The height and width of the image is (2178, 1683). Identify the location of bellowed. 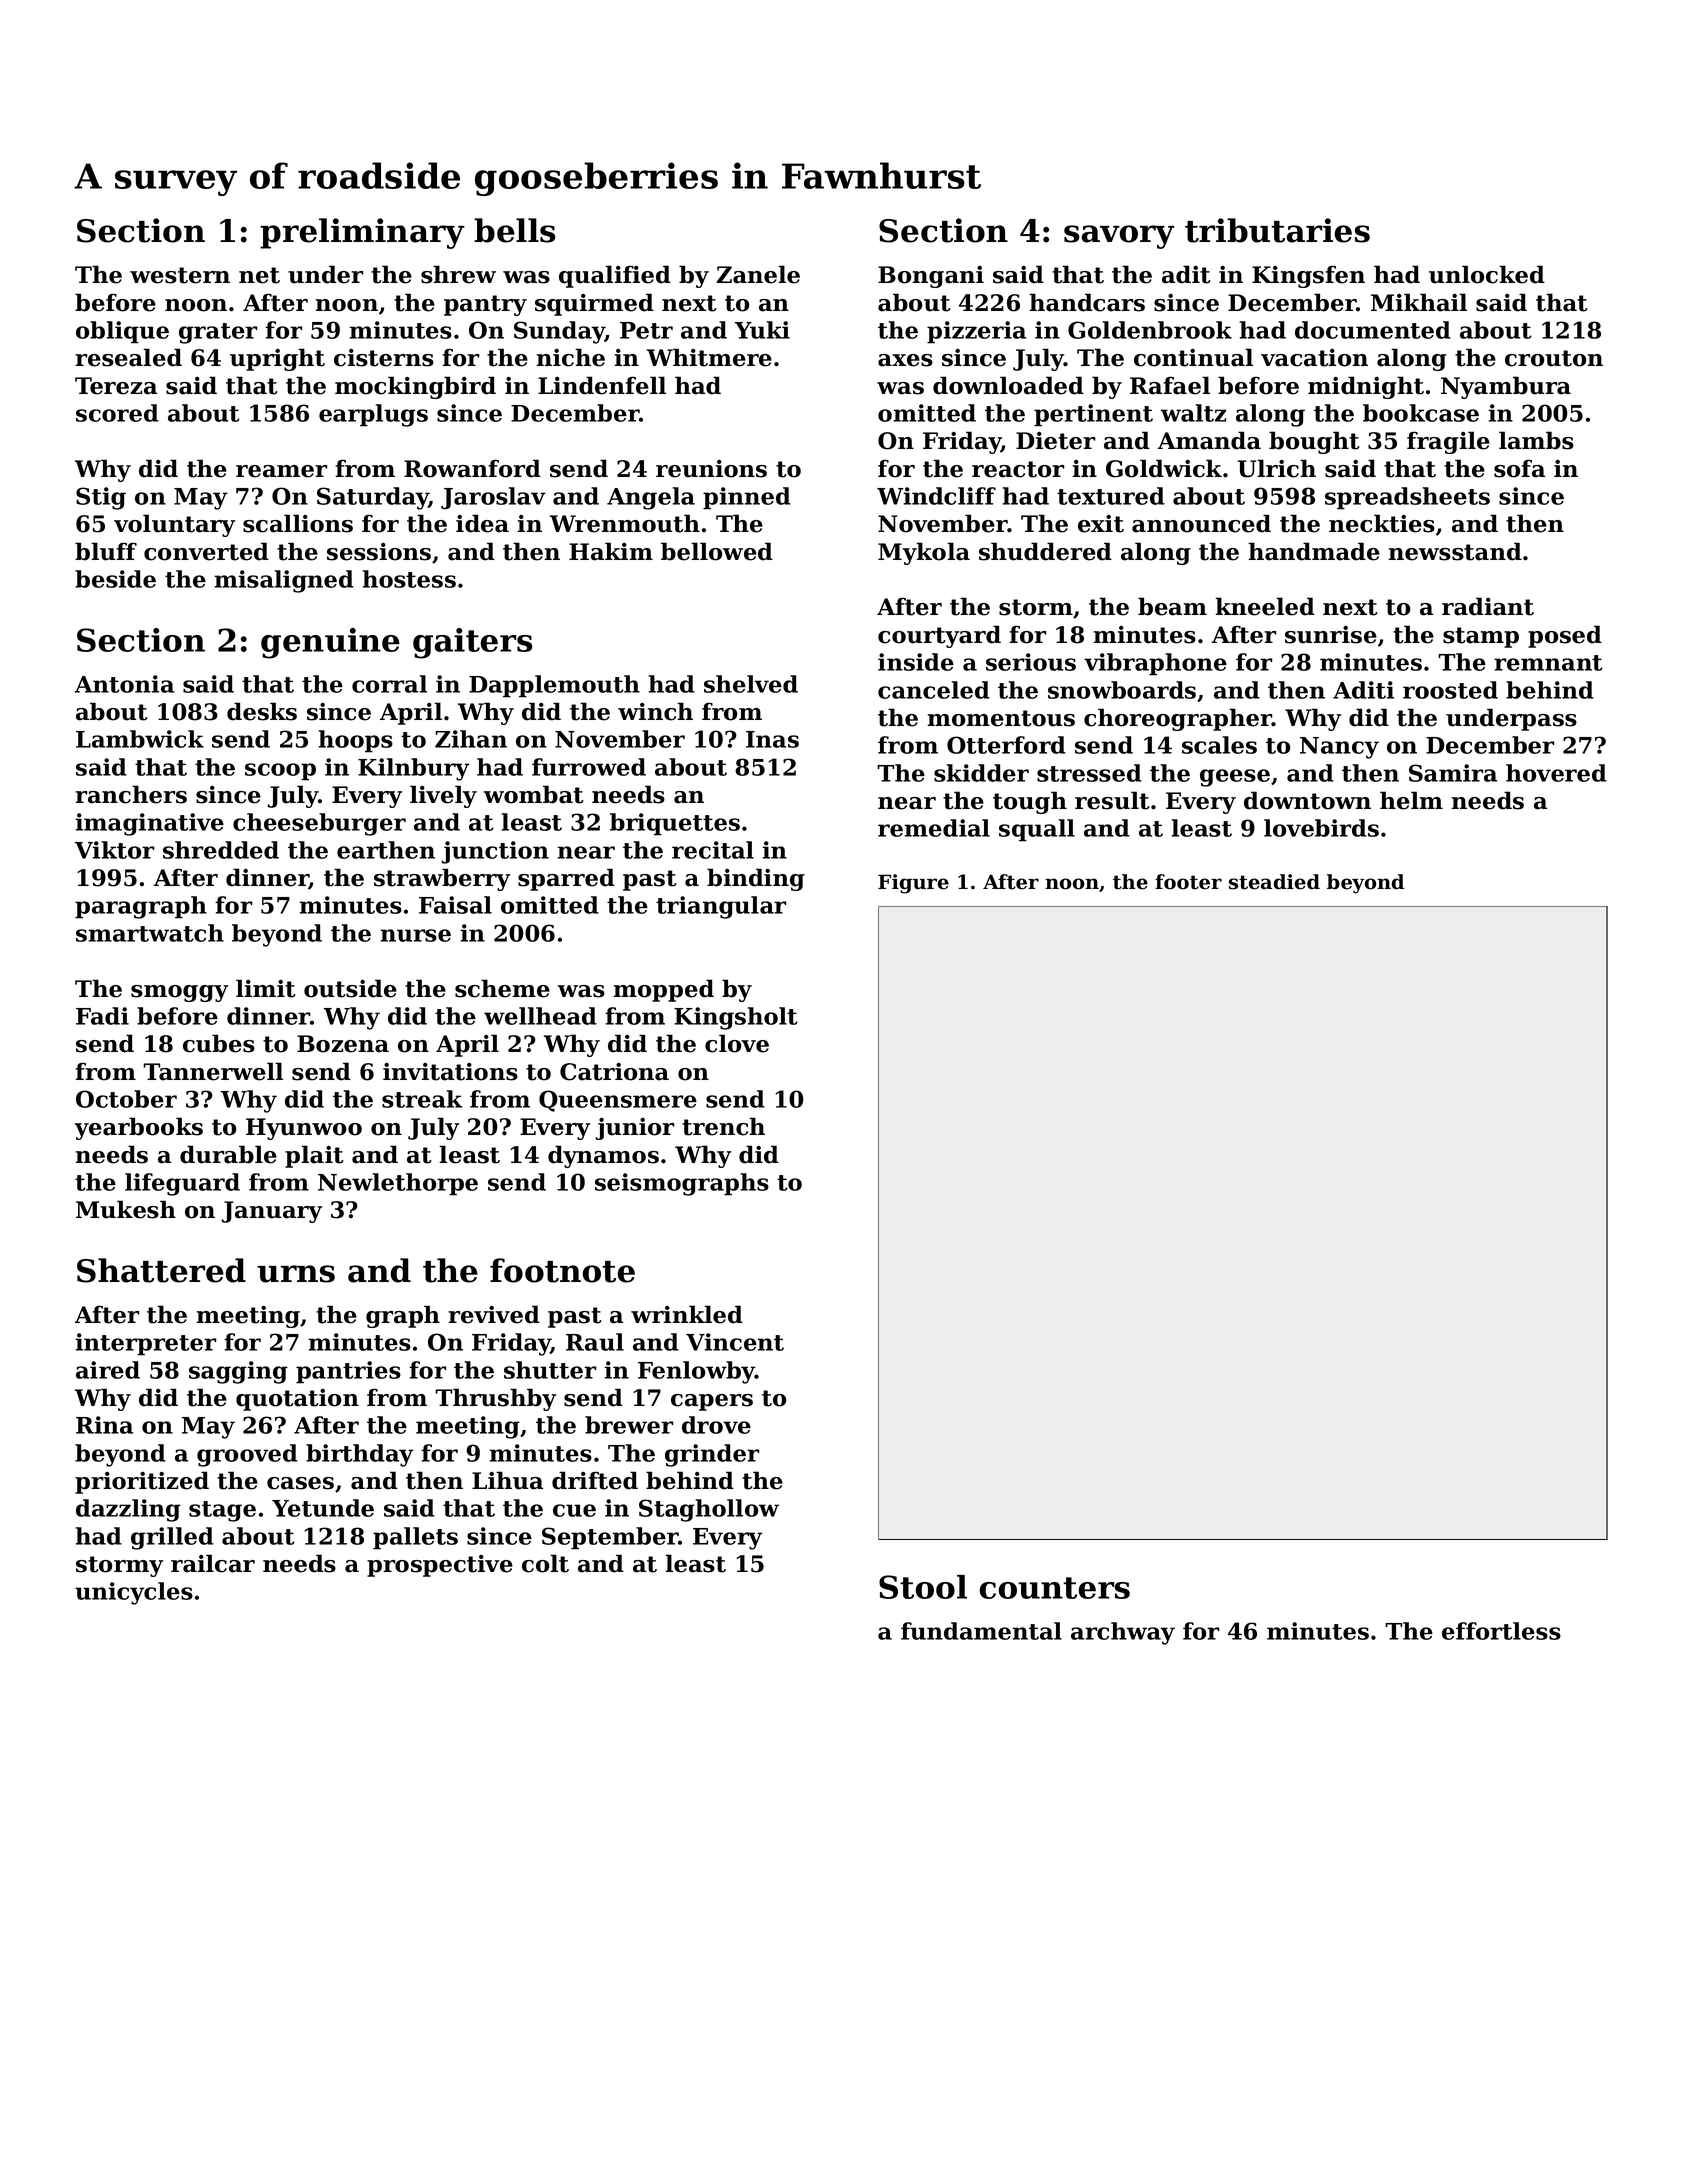
(717, 551).
